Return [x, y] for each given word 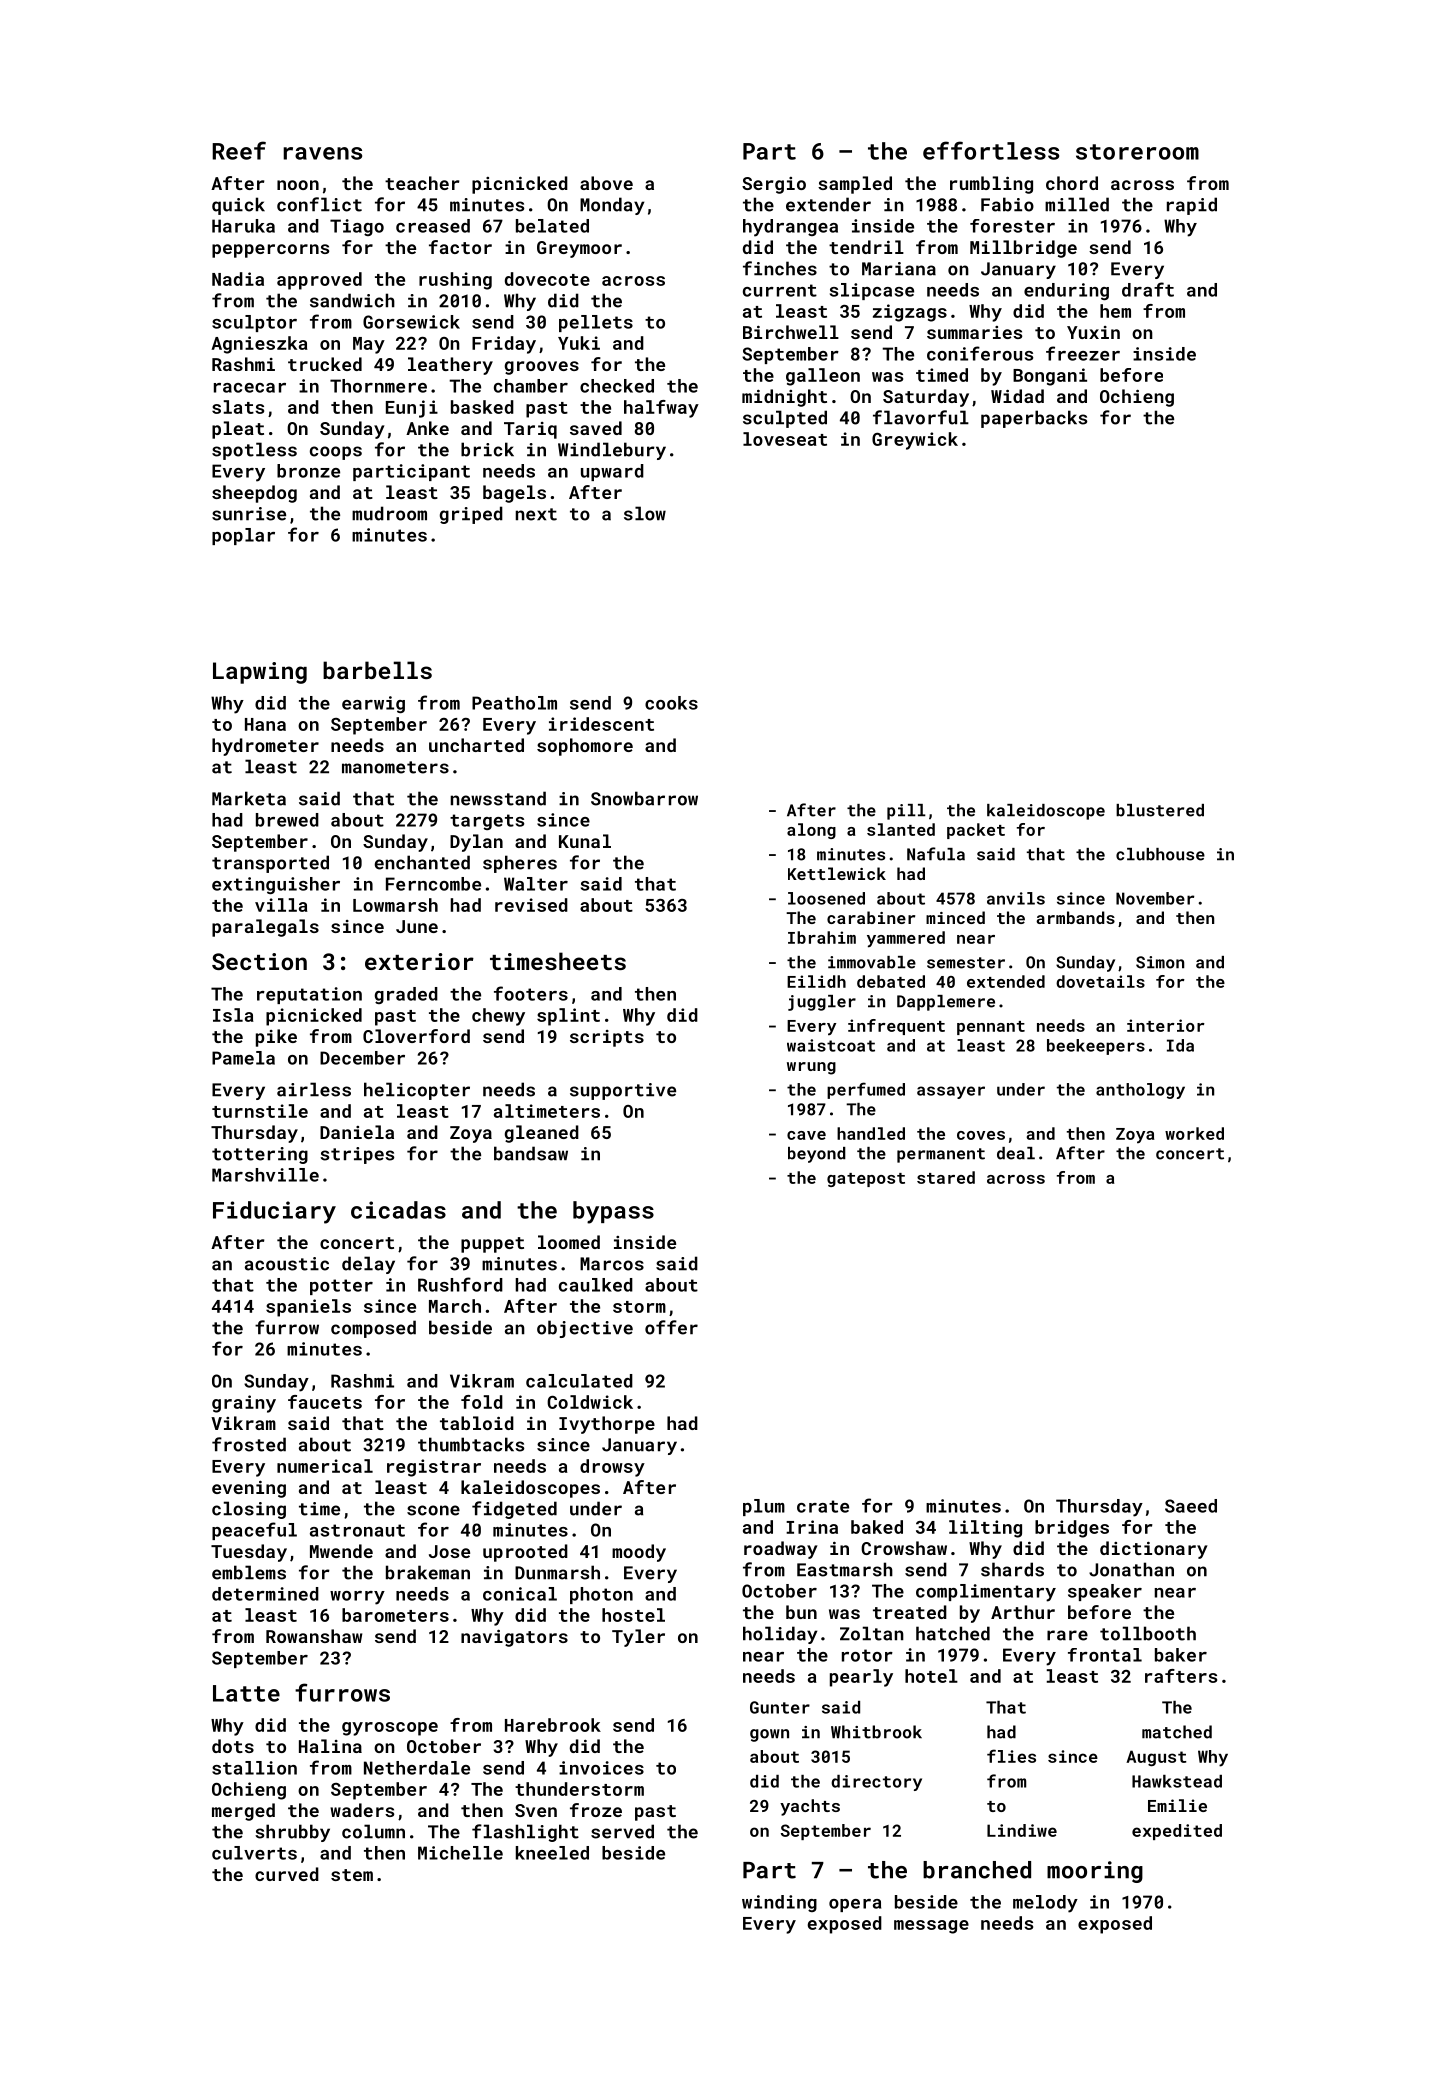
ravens [322, 153]
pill [906, 812]
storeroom [1137, 152]
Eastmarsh [845, 1569]
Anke [427, 428]
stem [352, 1875]
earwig [373, 704]
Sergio [774, 185]
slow [645, 513]
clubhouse [1160, 854]
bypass [613, 1212]
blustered [1160, 810]
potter [341, 1287]
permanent [941, 1155]
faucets [325, 1402]
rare [1067, 1635]
